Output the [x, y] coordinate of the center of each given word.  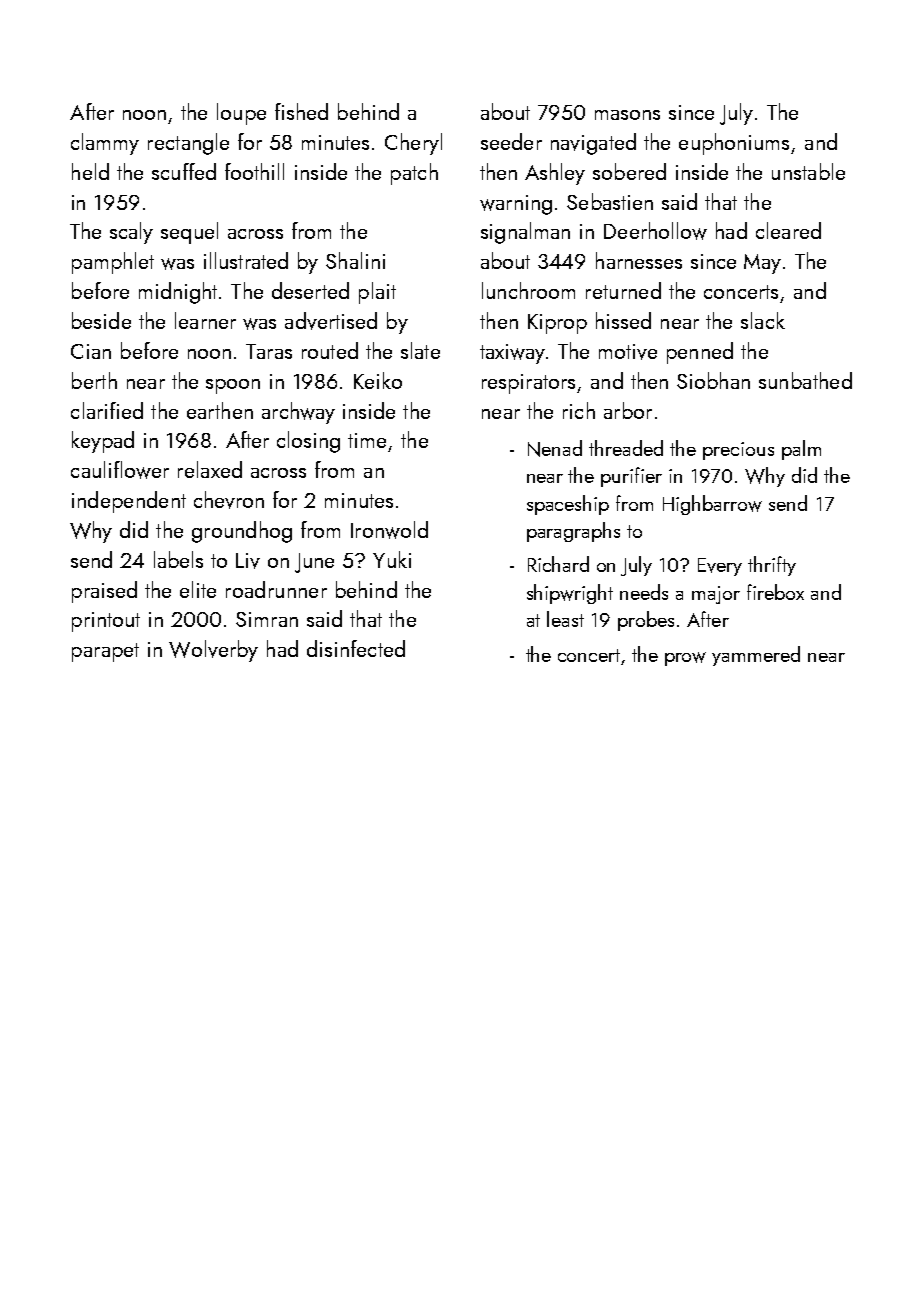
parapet [105, 652]
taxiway [512, 354]
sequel [189, 233]
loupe [241, 114]
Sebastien [610, 201]
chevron [229, 500]
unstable [808, 171]
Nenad [555, 448]
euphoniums [734, 144]
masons [627, 115]
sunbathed [805, 380]
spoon [233, 386]
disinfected [356, 648]
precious [738, 451]
